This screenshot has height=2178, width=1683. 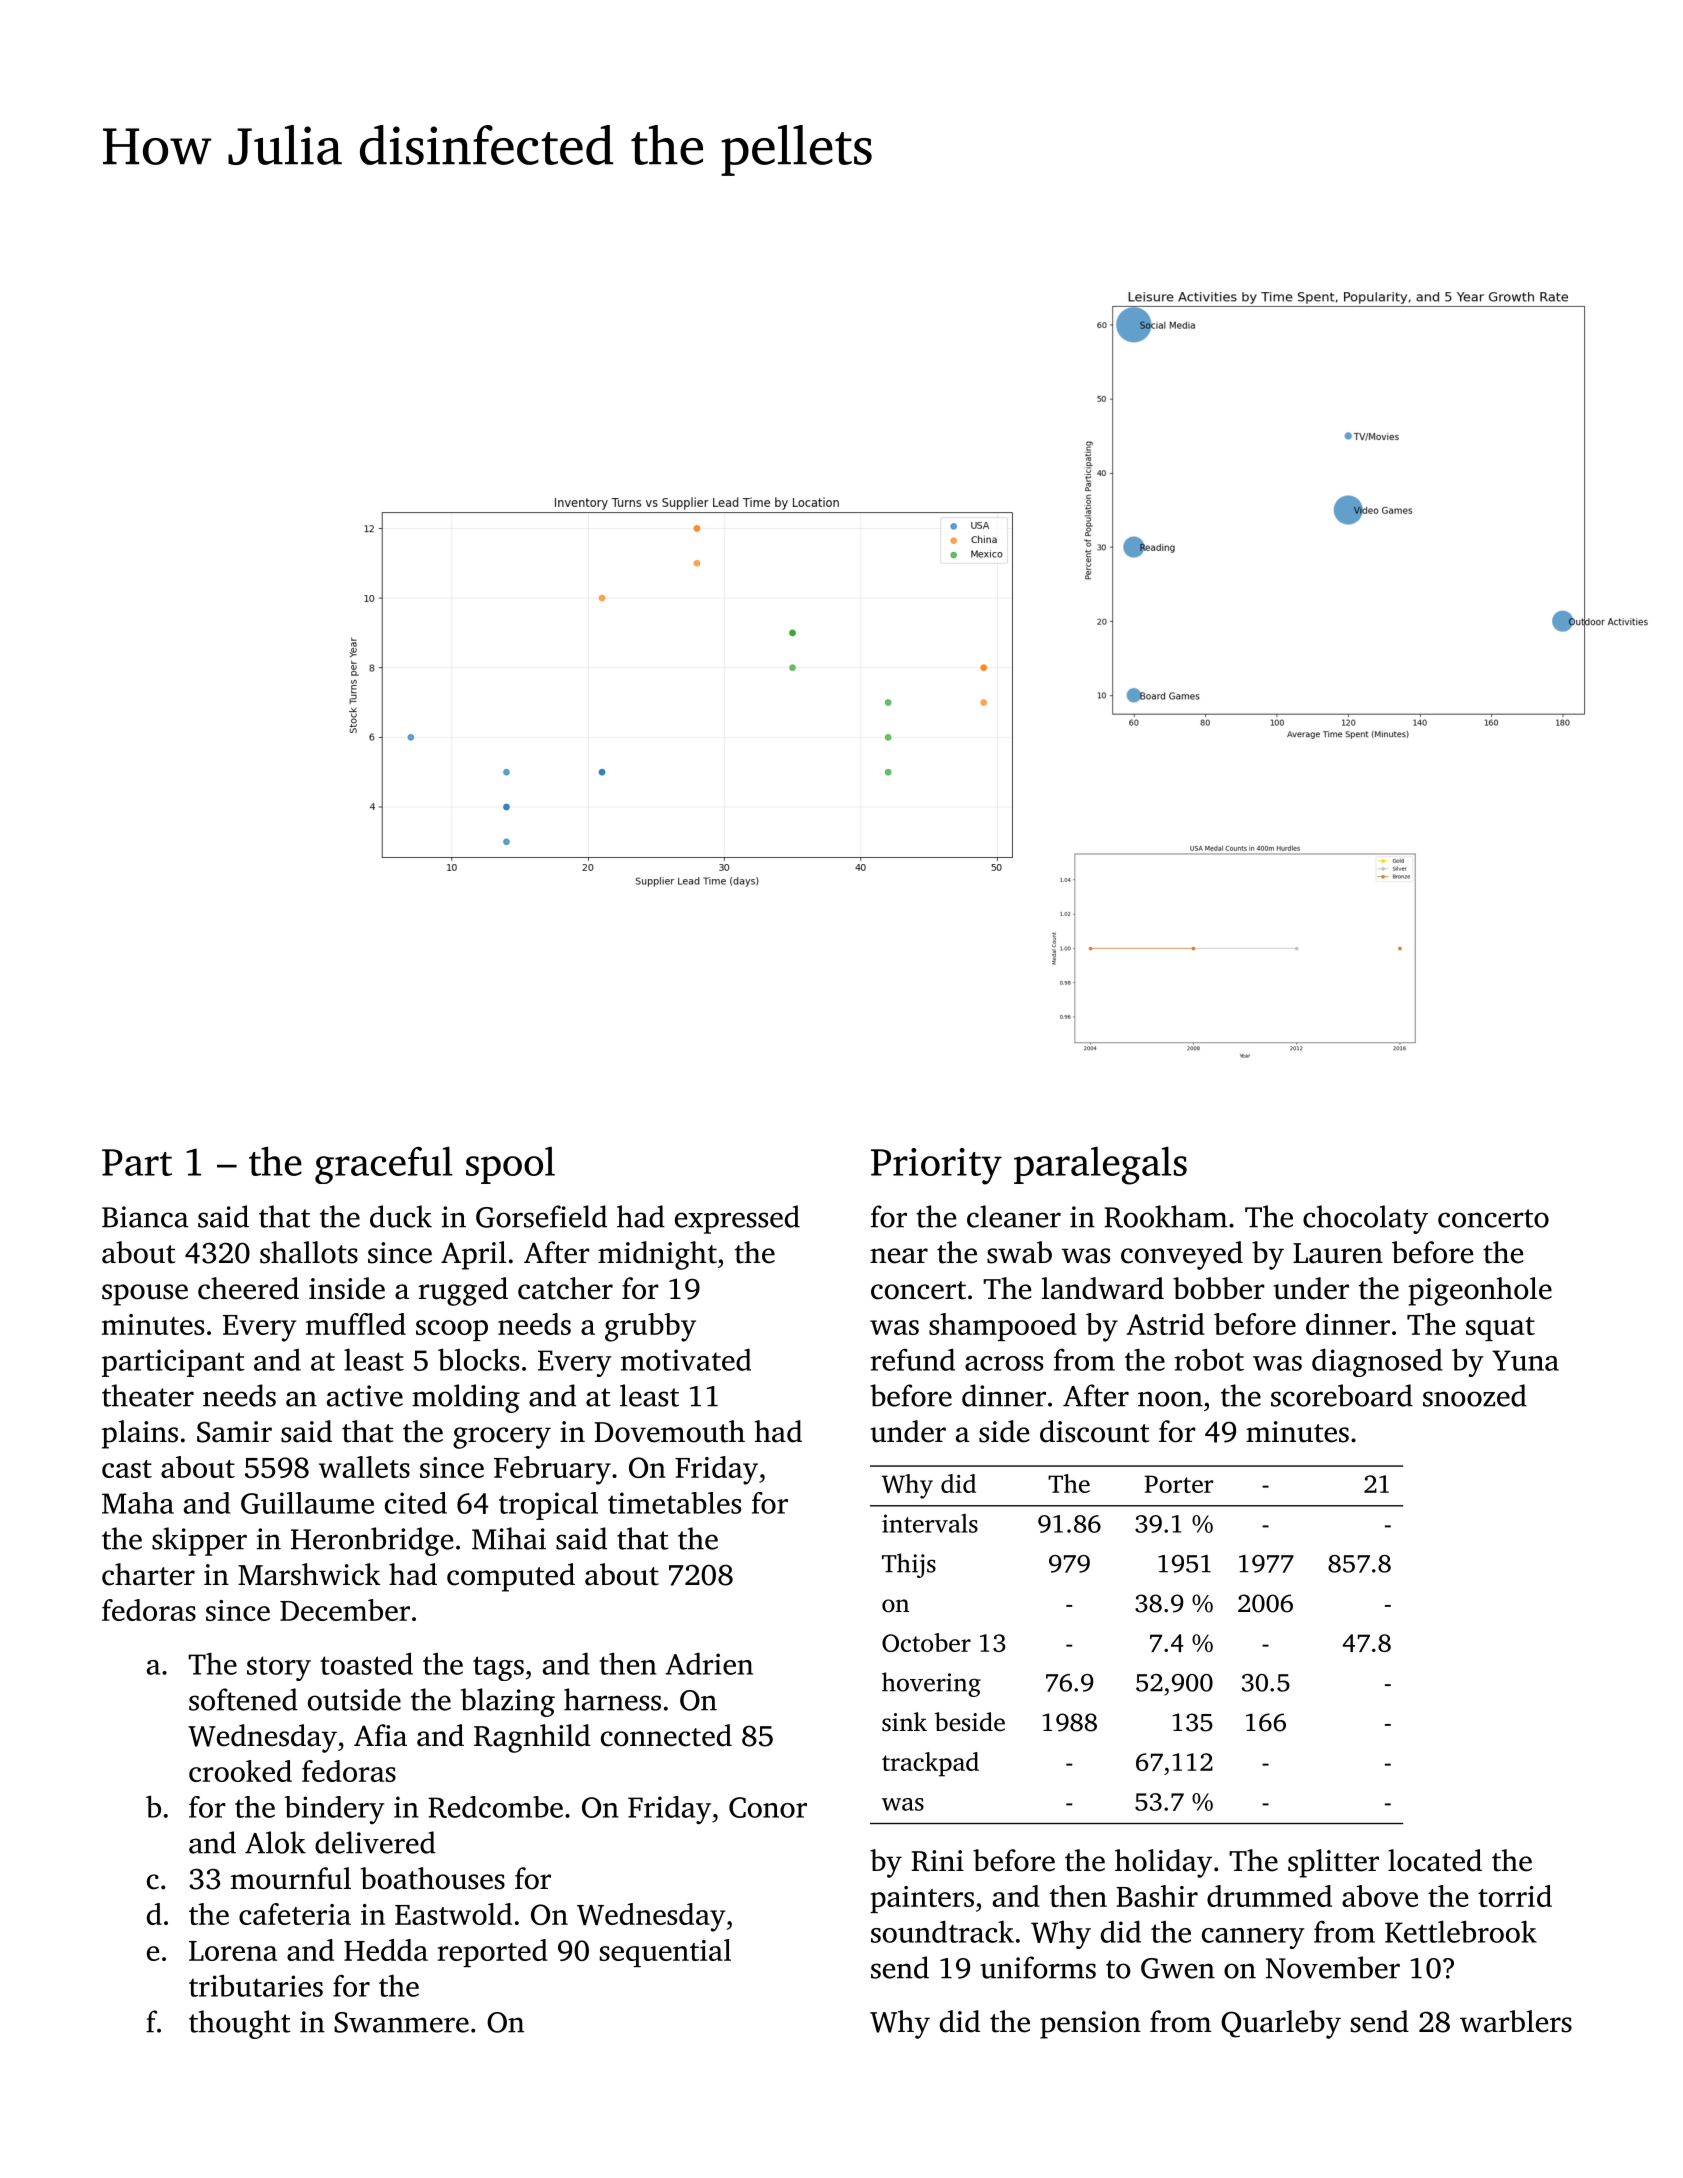 What do you see at coordinates (1219, 1288) in the screenshot?
I see `bobber` at bounding box center [1219, 1288].
